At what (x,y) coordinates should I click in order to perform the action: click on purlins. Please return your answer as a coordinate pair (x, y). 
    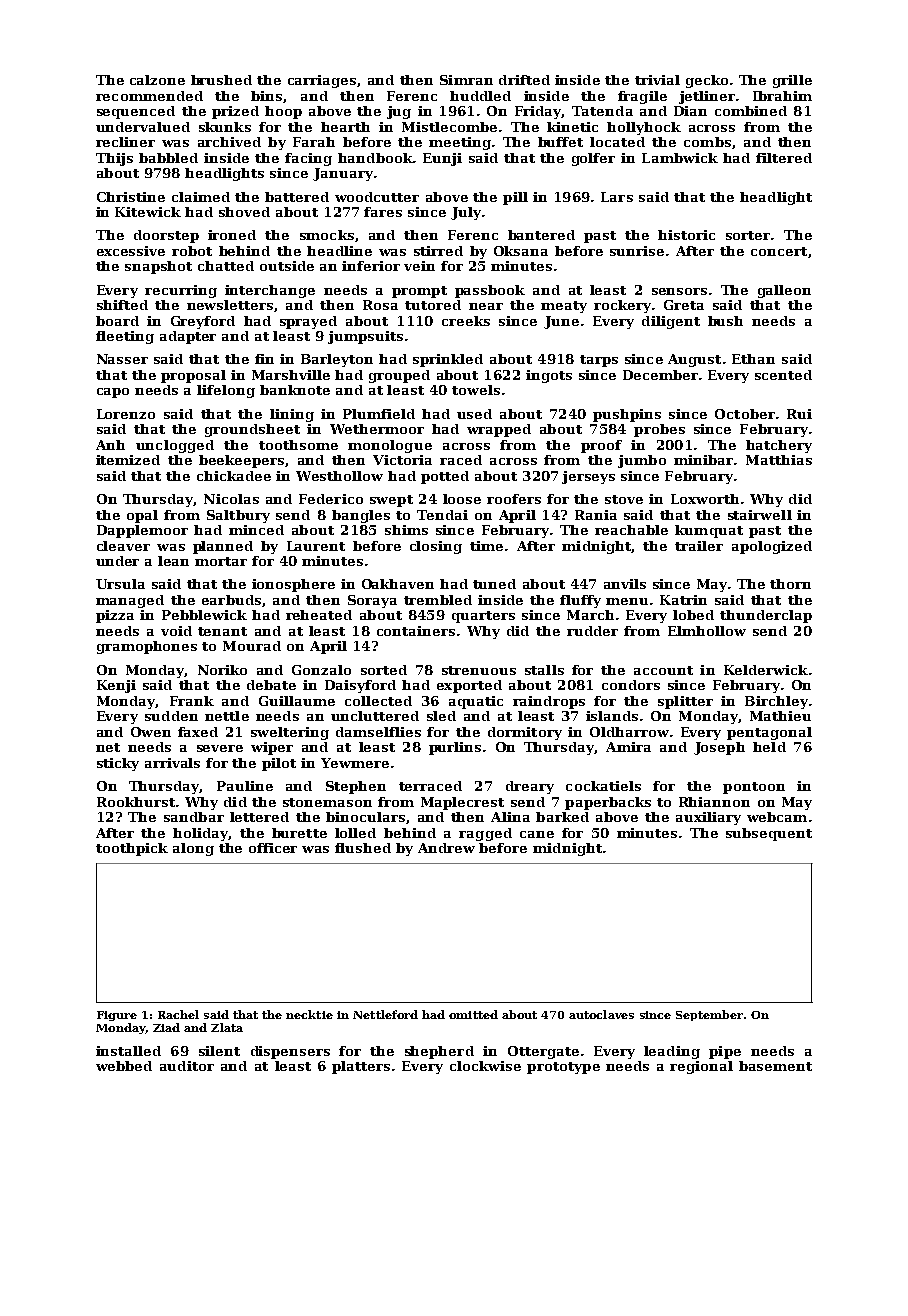
    Looking at the image, I should click on (455, 748).
